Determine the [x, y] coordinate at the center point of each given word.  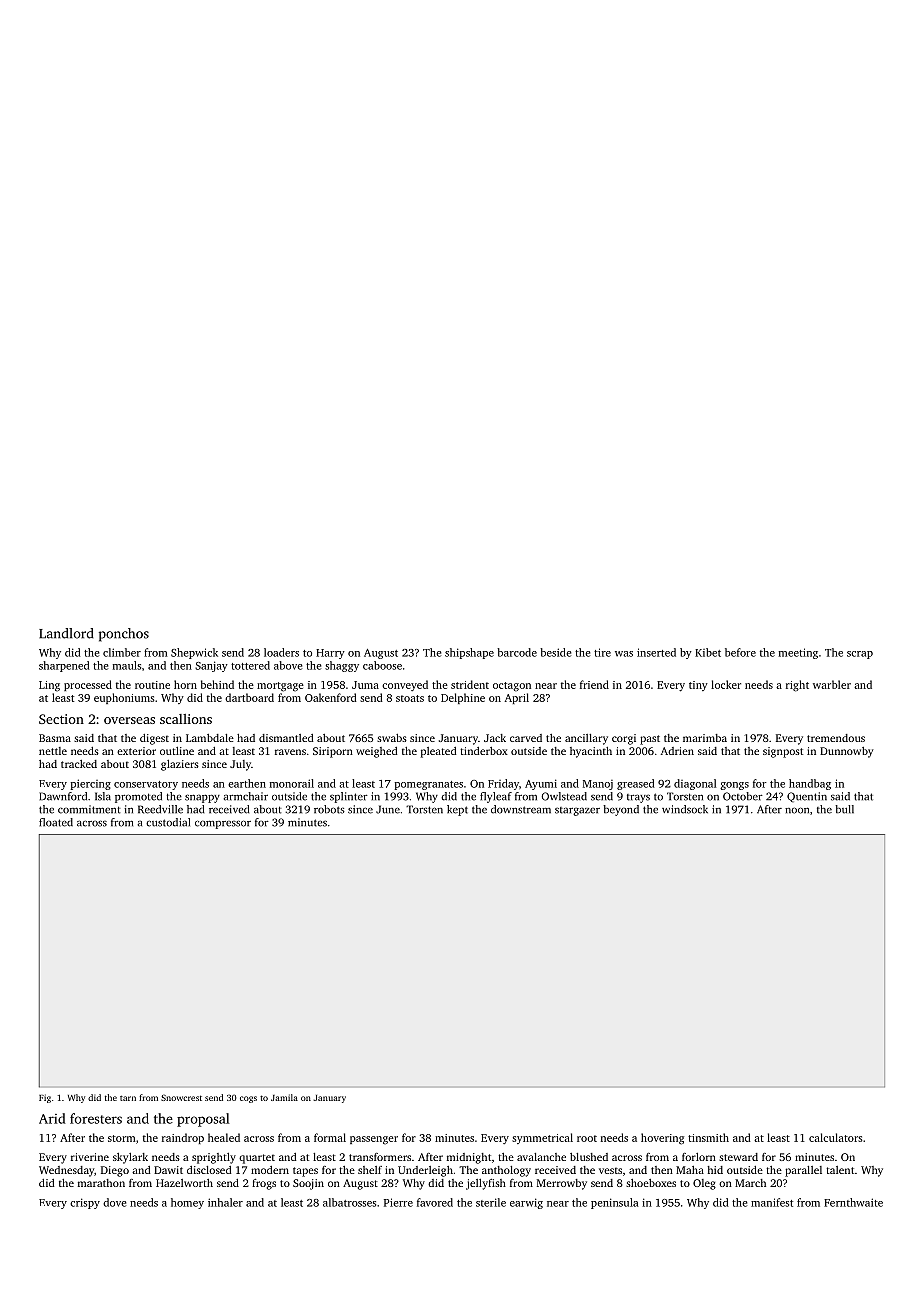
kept [457, 810]
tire [602, 652]
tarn [128, 1098]
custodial [168, 822]
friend [594, 684]
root [587, 1138]
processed [88, 685]
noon [797, 810]
